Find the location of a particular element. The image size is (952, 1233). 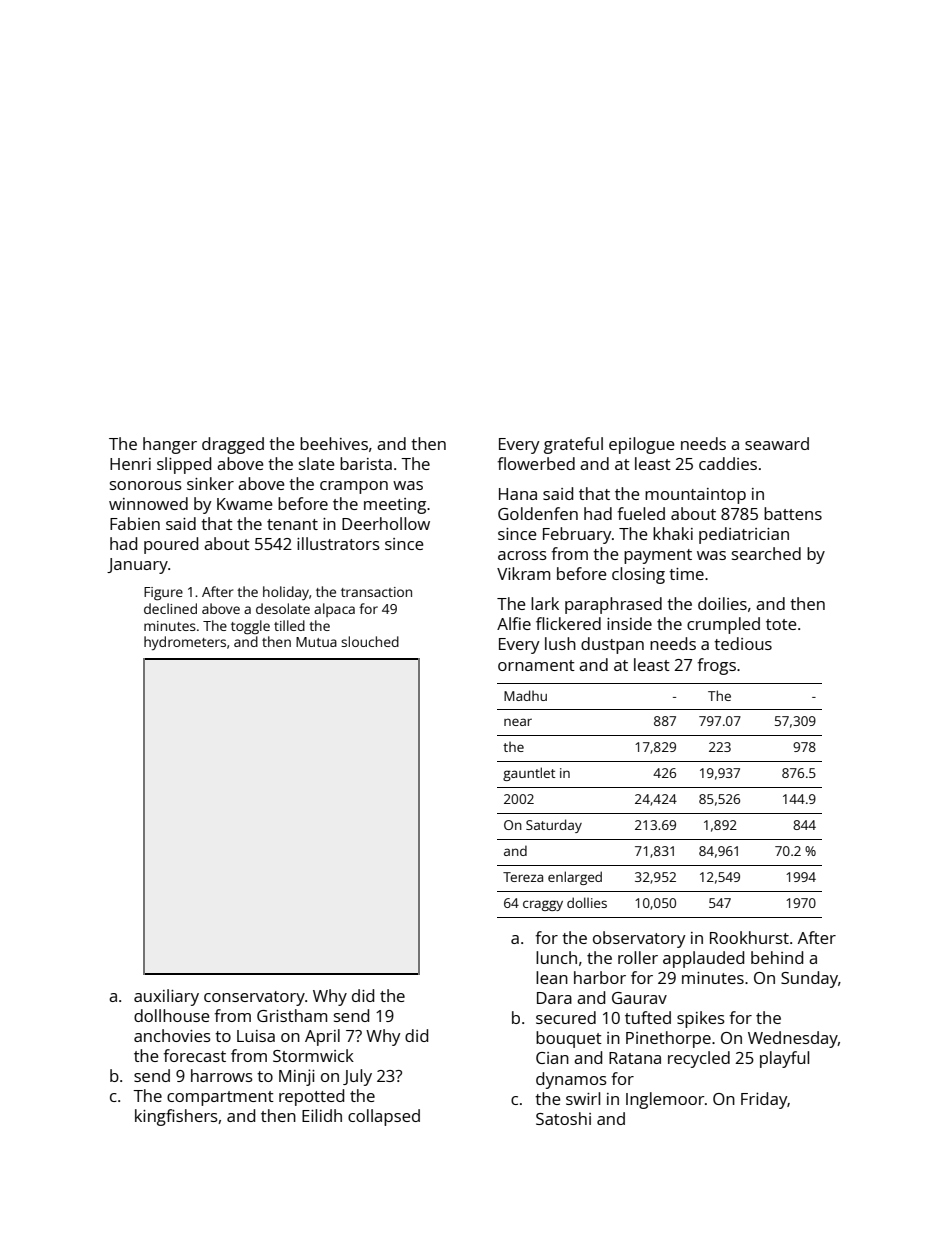

Friday is located at coordinates (764, 1100).
